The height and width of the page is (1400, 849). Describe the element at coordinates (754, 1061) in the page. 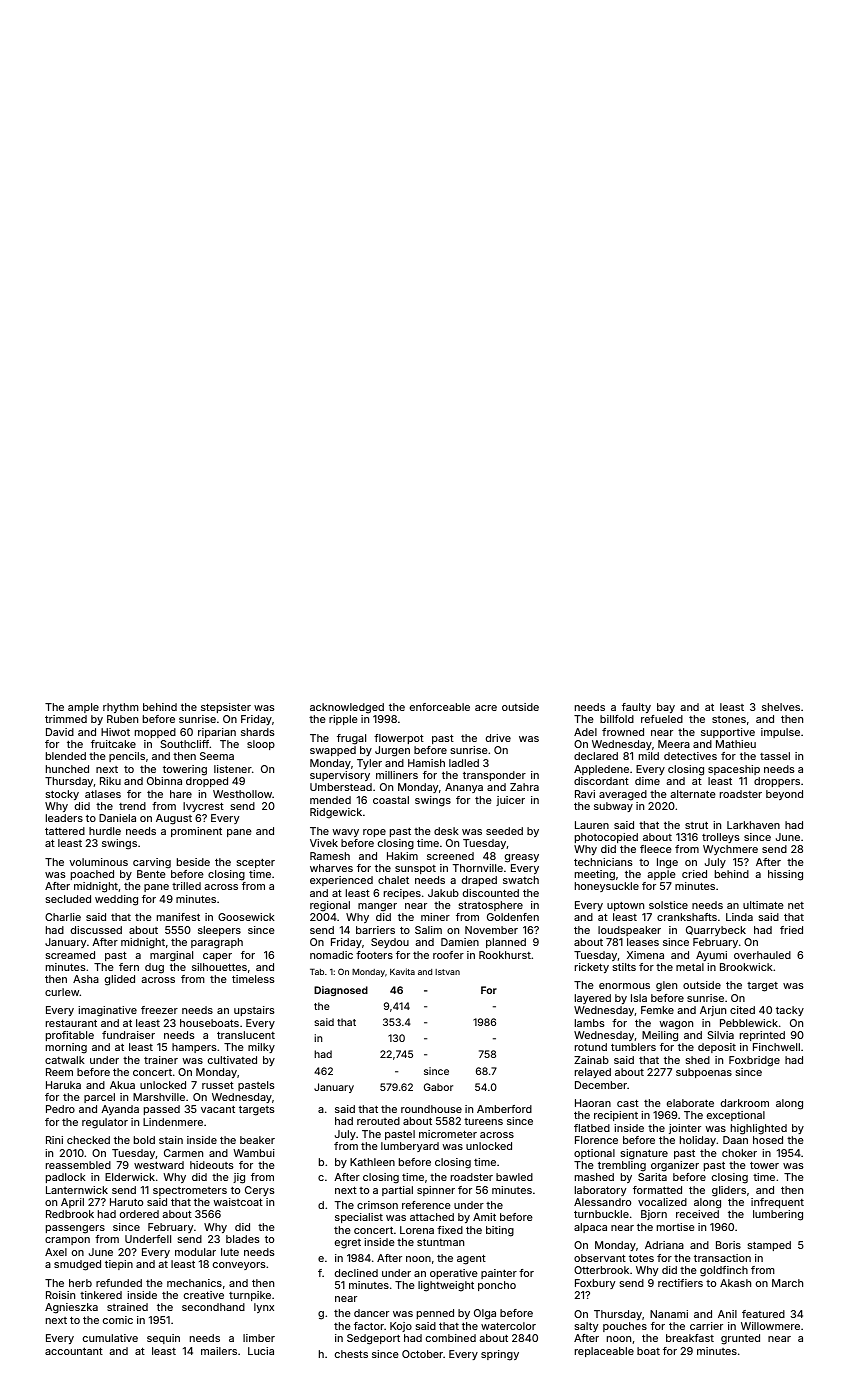

I see `Foxbridge` at that location.
